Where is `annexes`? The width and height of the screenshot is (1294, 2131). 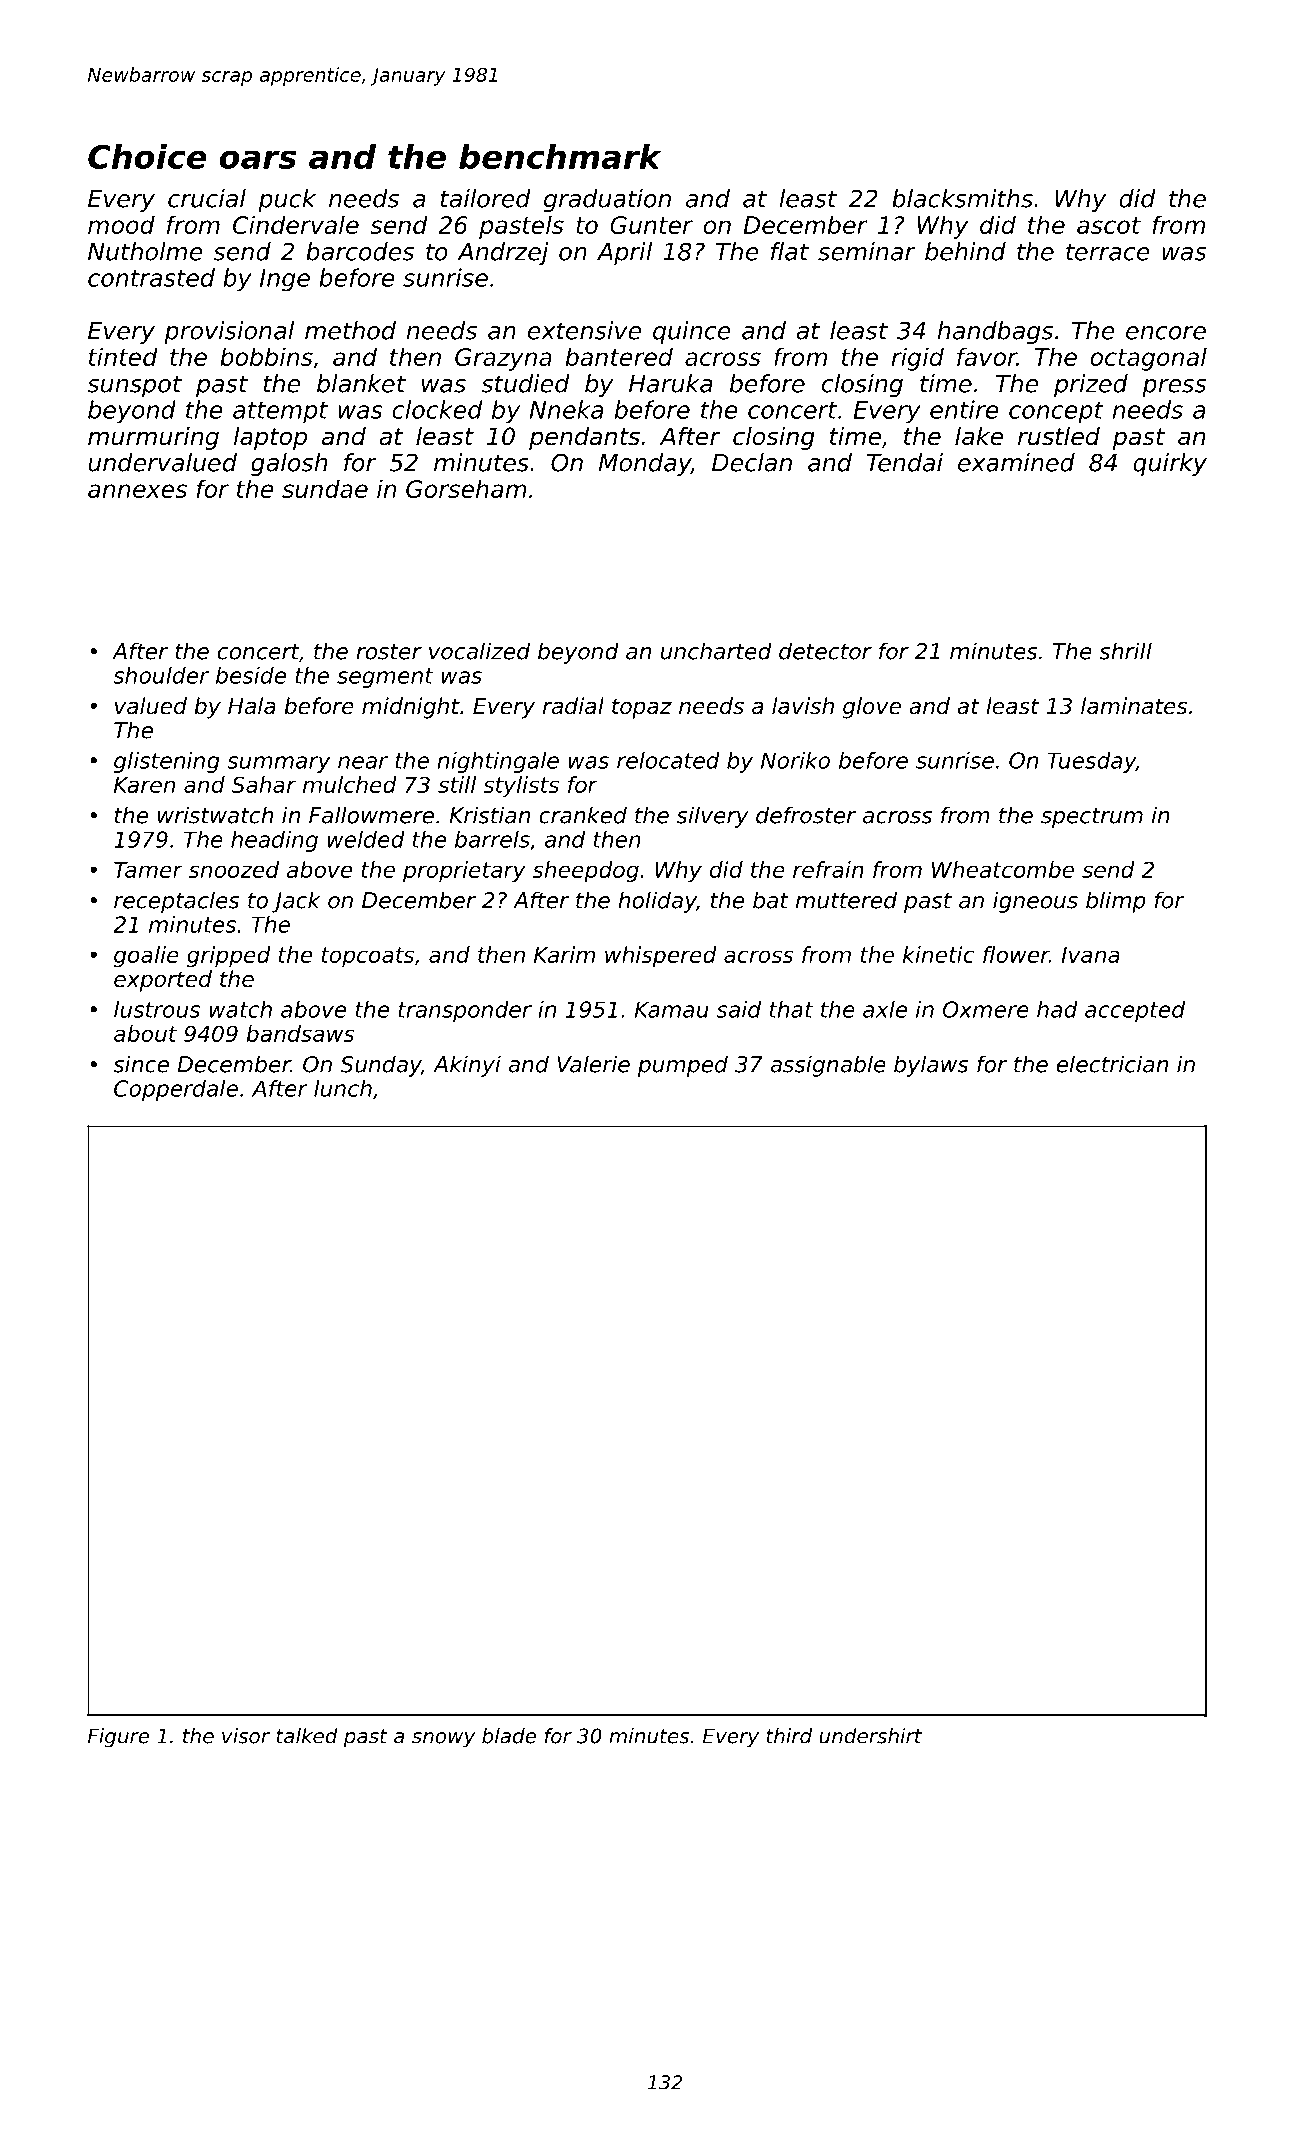 annexes is located at coordinates (137, 491).
